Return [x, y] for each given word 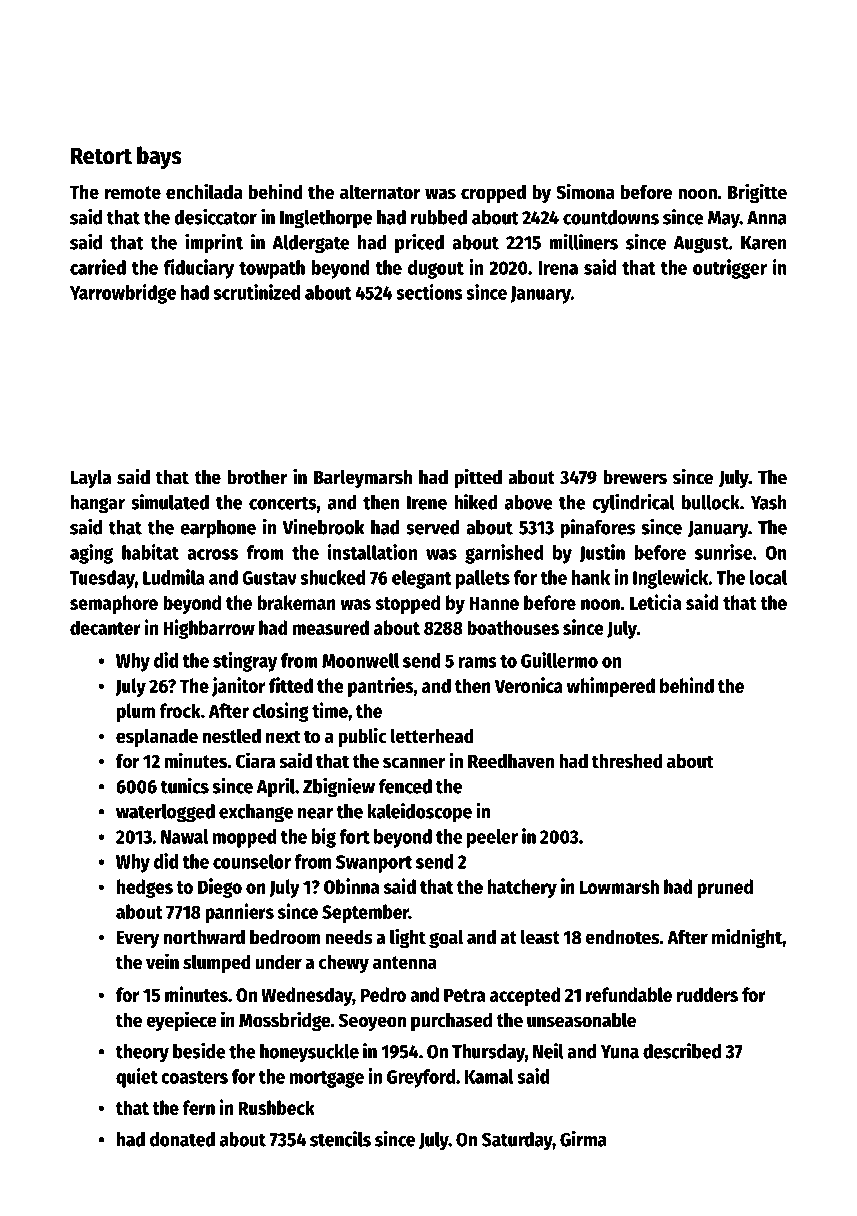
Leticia [655, 602]
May [724, 220]
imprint [214, 244]
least [540, 937]
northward [204, 937]
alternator [380, 192]
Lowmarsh [619, 886]
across [212, 554]
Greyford [421, 1078]
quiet [137, 1078]
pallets [483, 579]
